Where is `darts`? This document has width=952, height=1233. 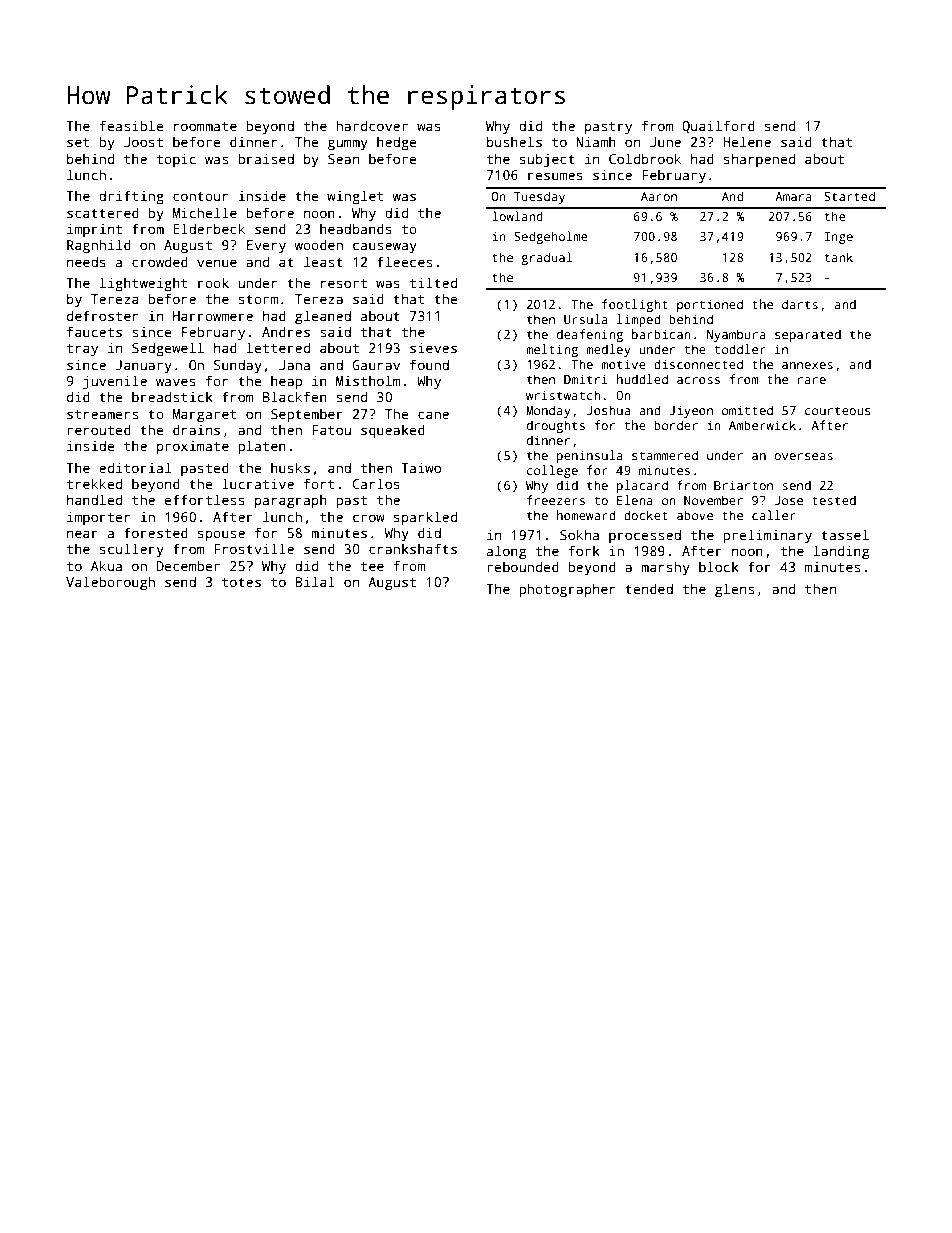
darts is located at coordinates (800, 304).
